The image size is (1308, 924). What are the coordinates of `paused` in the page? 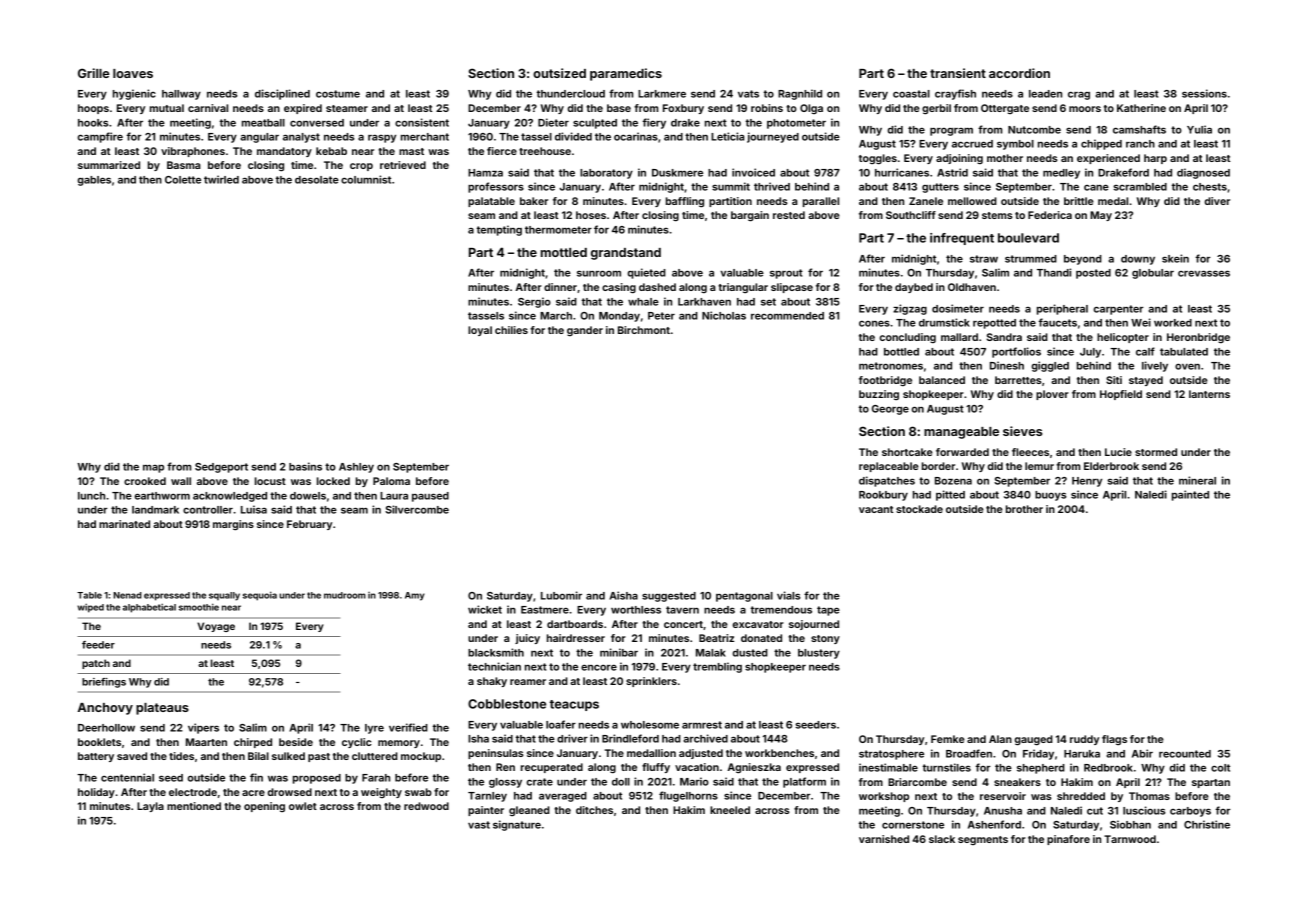 It's located at (430, 497).
